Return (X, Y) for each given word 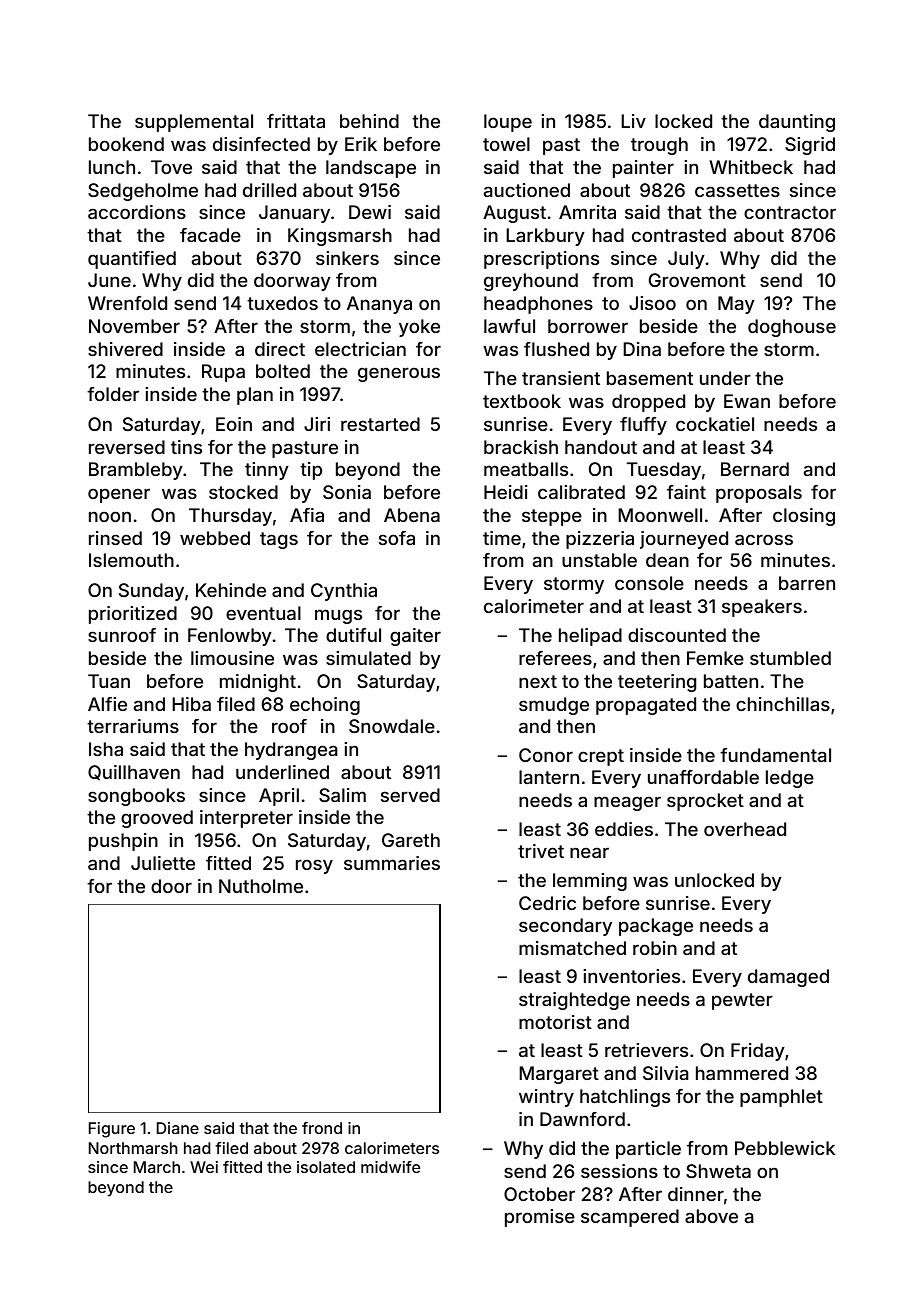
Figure (112, 1130)
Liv (633, 121)
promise (540, 1218)
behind (369, 121)
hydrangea (291, 751)
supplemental (194, 123)
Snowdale (392, 726)
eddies (624, 829)
